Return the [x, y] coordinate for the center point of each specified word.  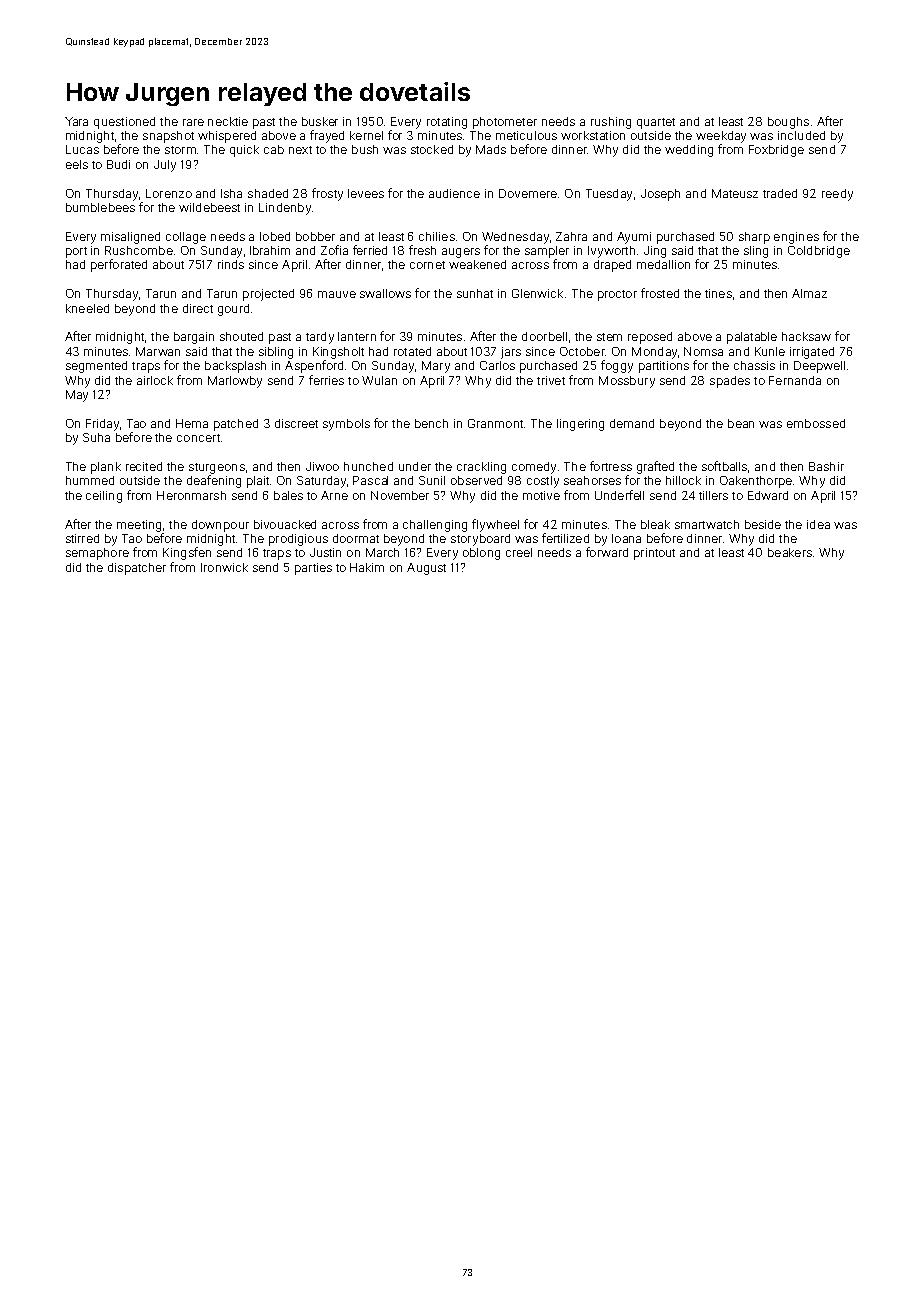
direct [198, 308]
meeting [139, 526]
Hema [192, 423]
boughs [788, 123]
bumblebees [100, 207]
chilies [437, 236]
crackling [481, 468]
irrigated [812, 353]
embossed [816, 423]
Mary [436, 367]
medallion [663, 264]
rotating [447, 123]
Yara [76, 121]
